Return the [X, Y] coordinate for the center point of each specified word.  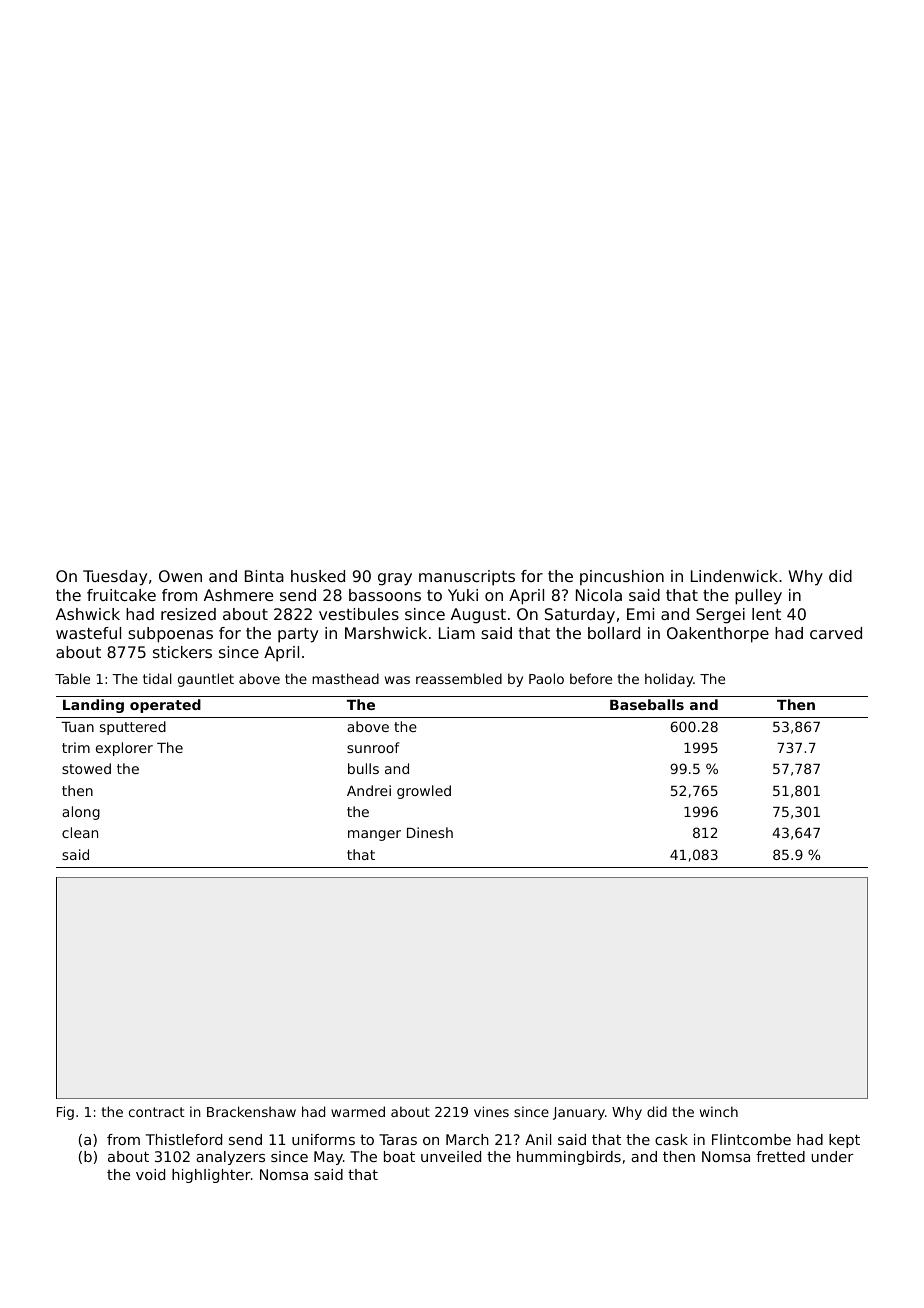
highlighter [211, 1176]
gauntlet [206, 680]
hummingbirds [569, 1158]
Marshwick [386, 633]
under [832, 1156]
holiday [669, 680]
